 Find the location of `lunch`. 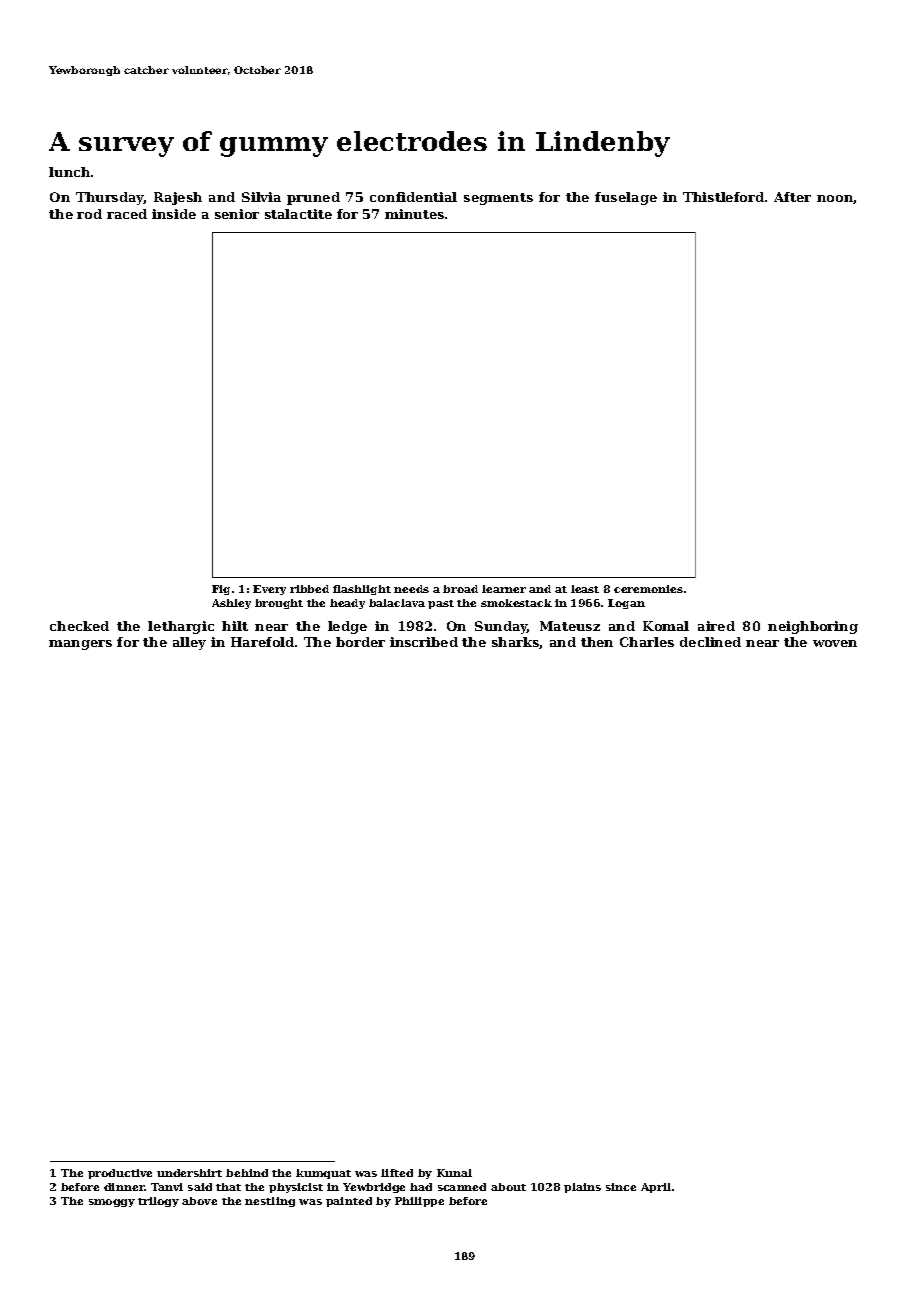

lunch is located at coordinates (69, 172).
